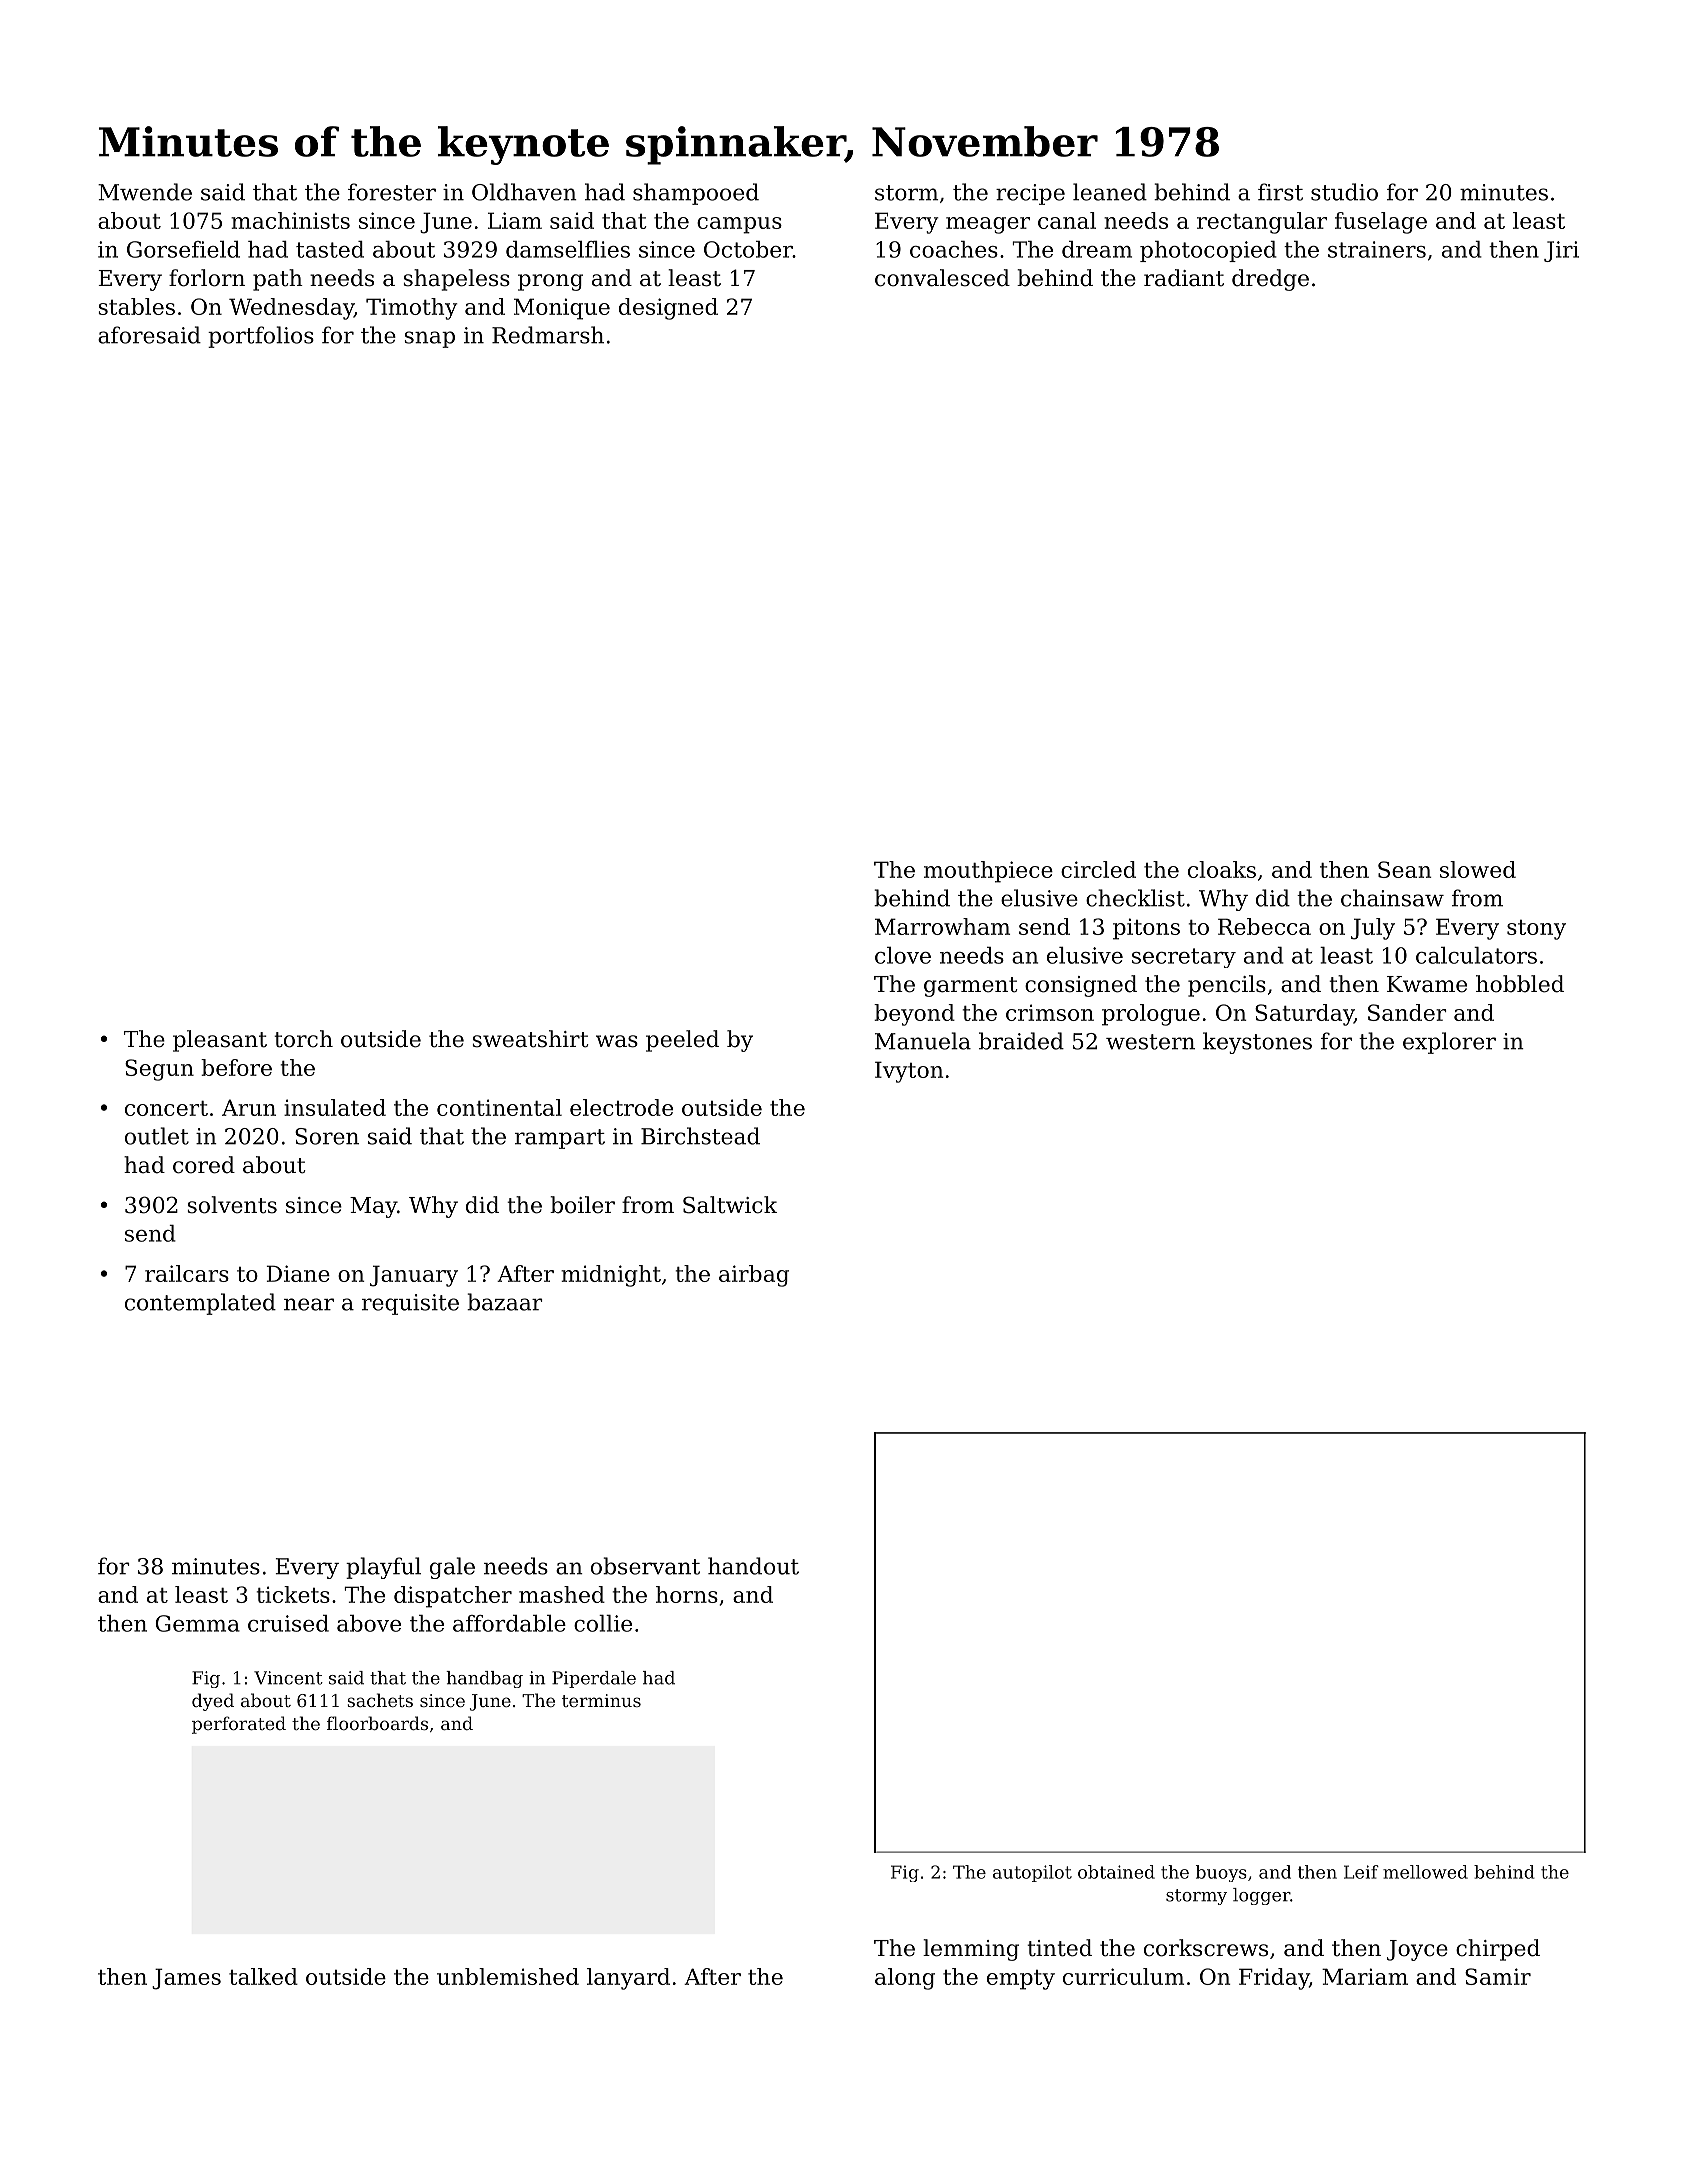  Describe the element at coordinates (1222, 869) in the screenshot. I see `cloaks` at that location.
